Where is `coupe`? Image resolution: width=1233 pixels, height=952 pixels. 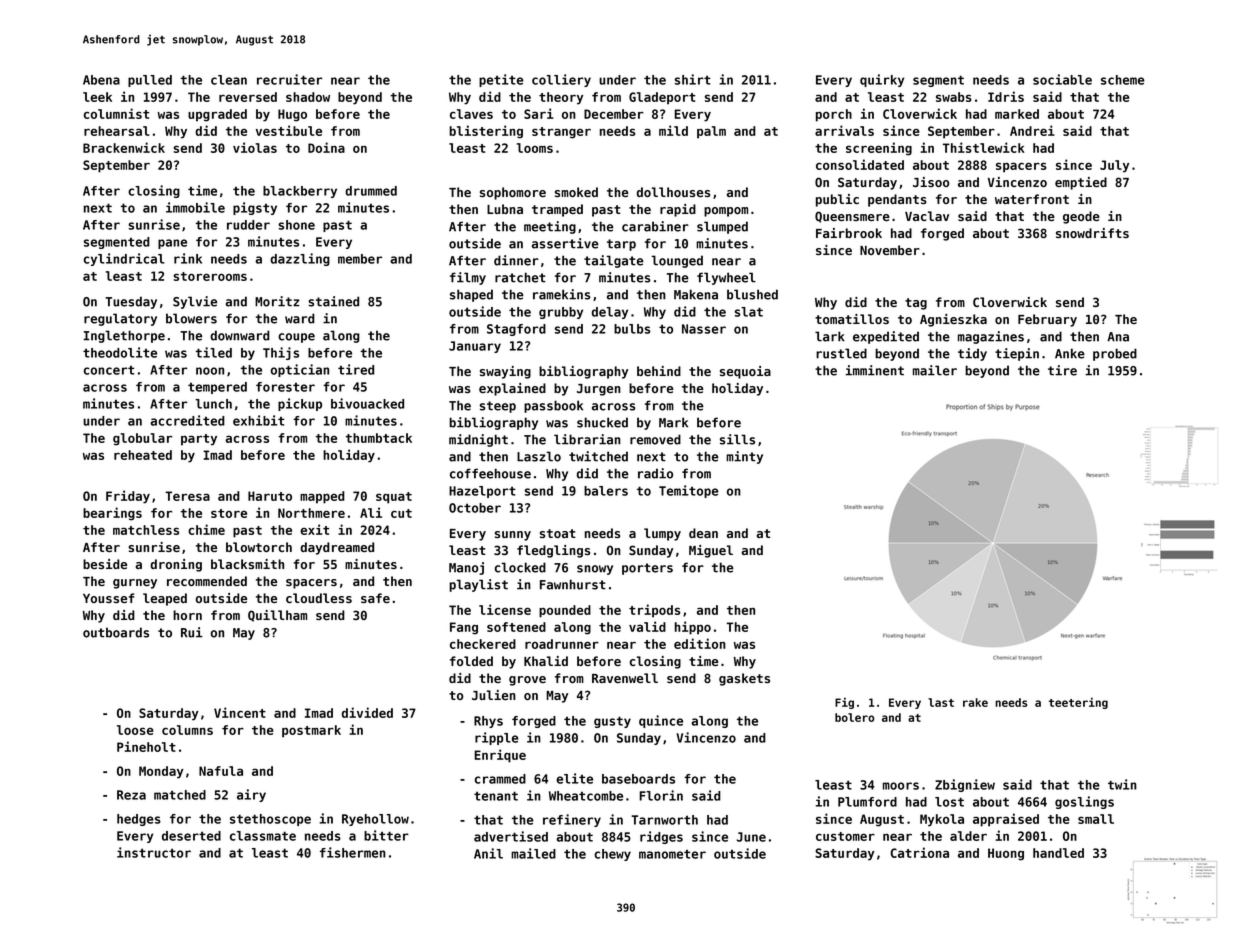
coupe is located at coordinates (296, 338).
